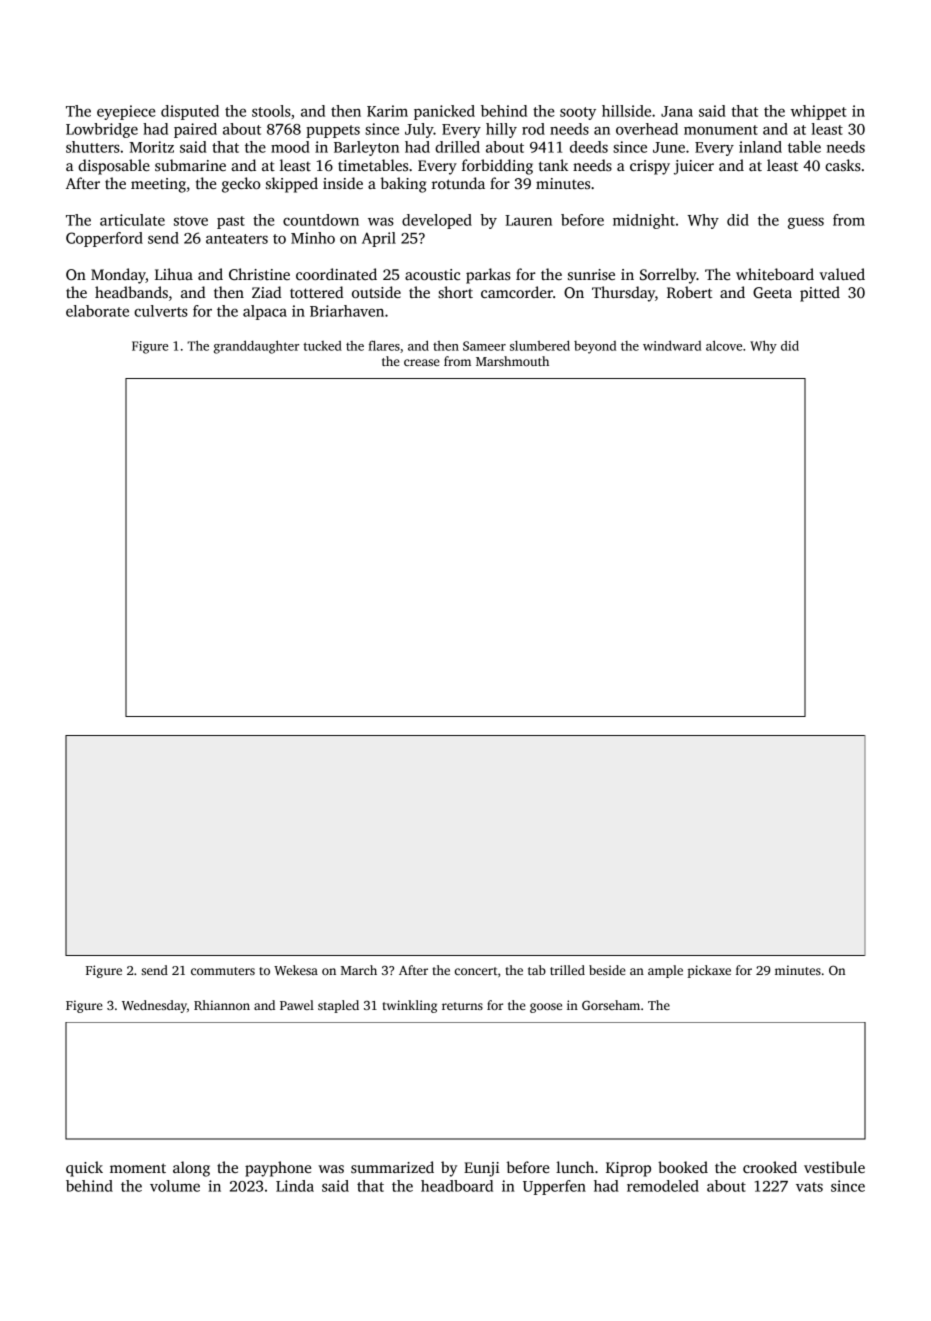  I want to click on whippet, so click(818, 112).
